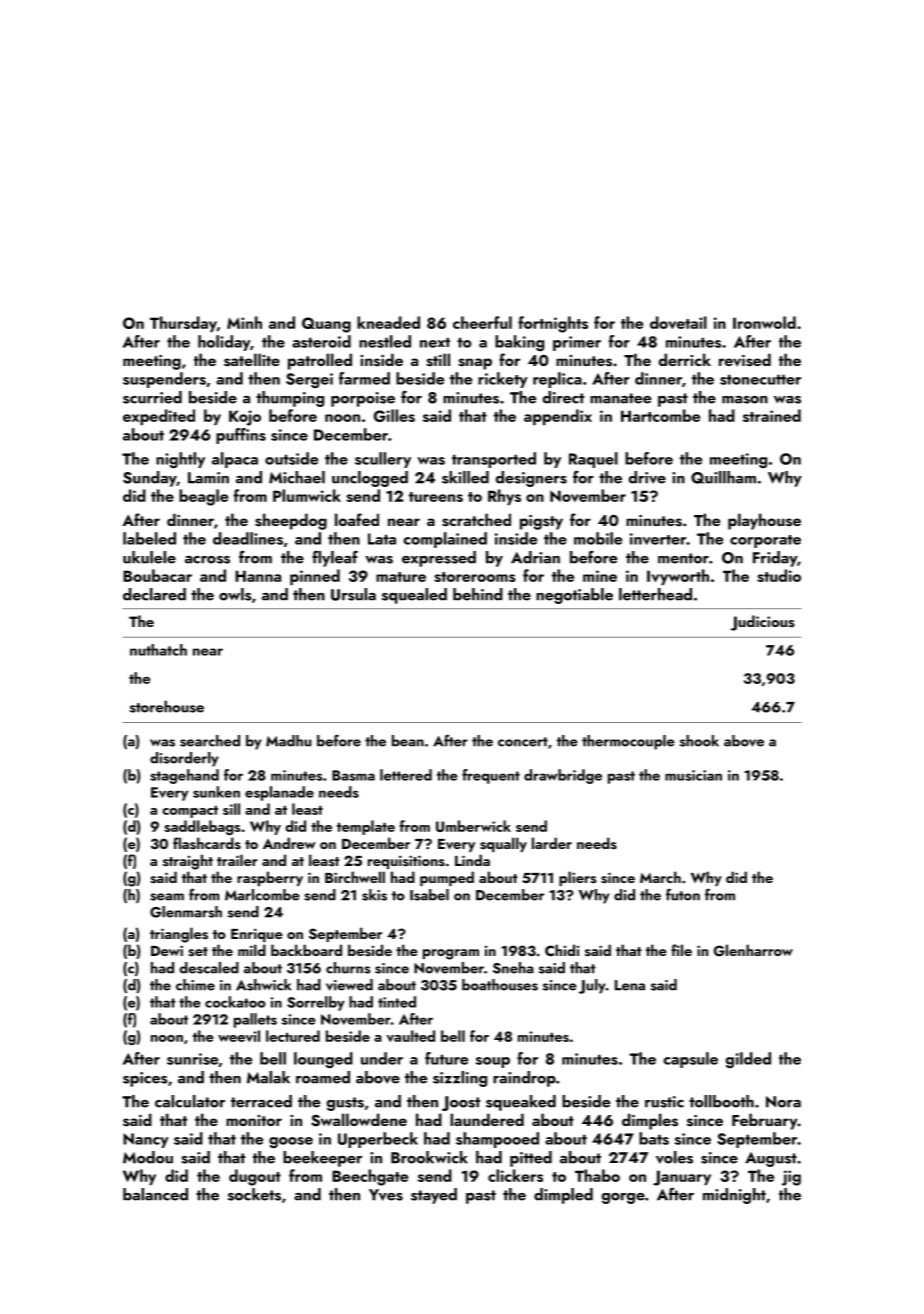  I want to click on sockets, so click(254, 1194).
